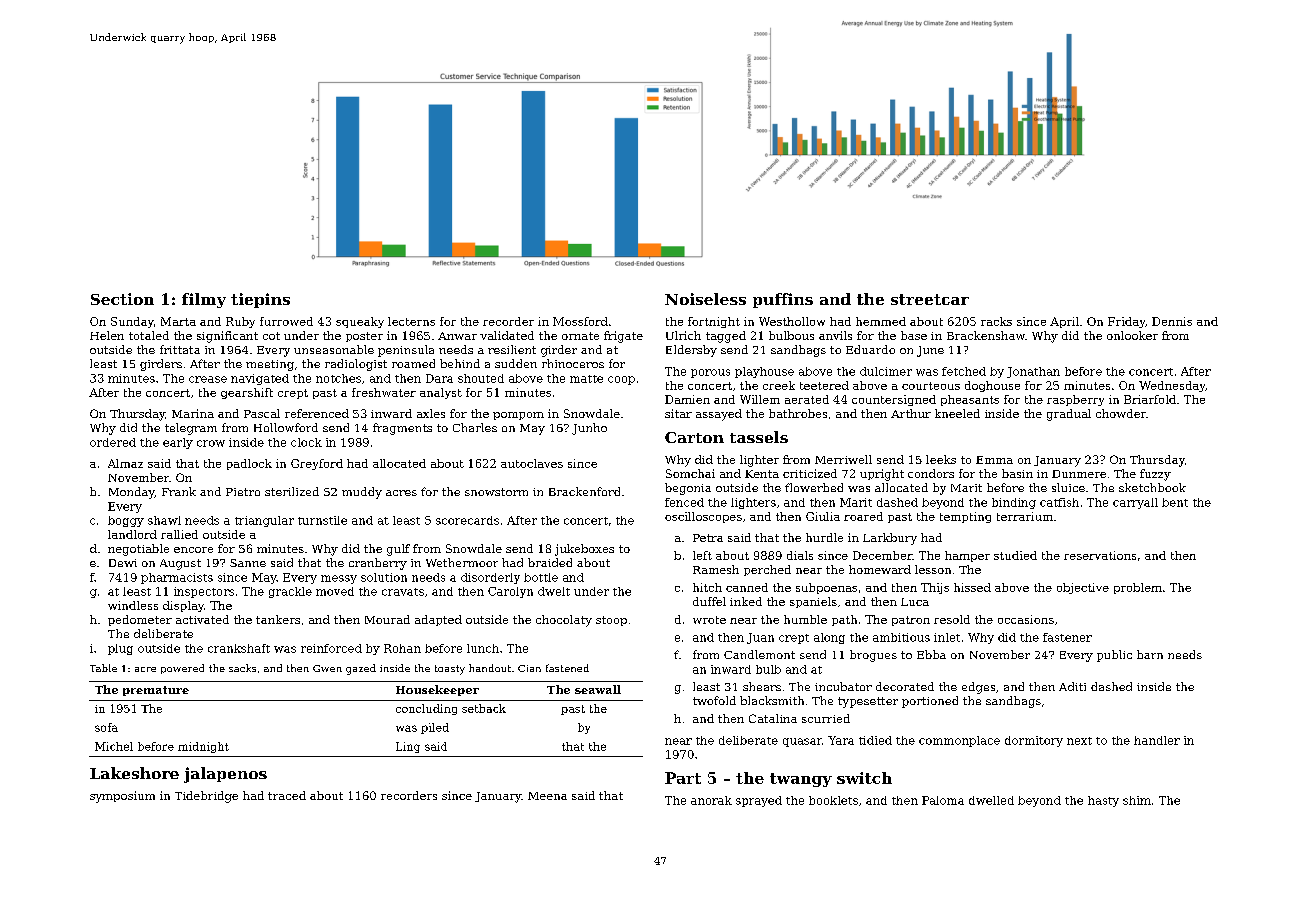  Describe the element at coordinates (125, 463) in the page. I see `Almaz` at that location.
